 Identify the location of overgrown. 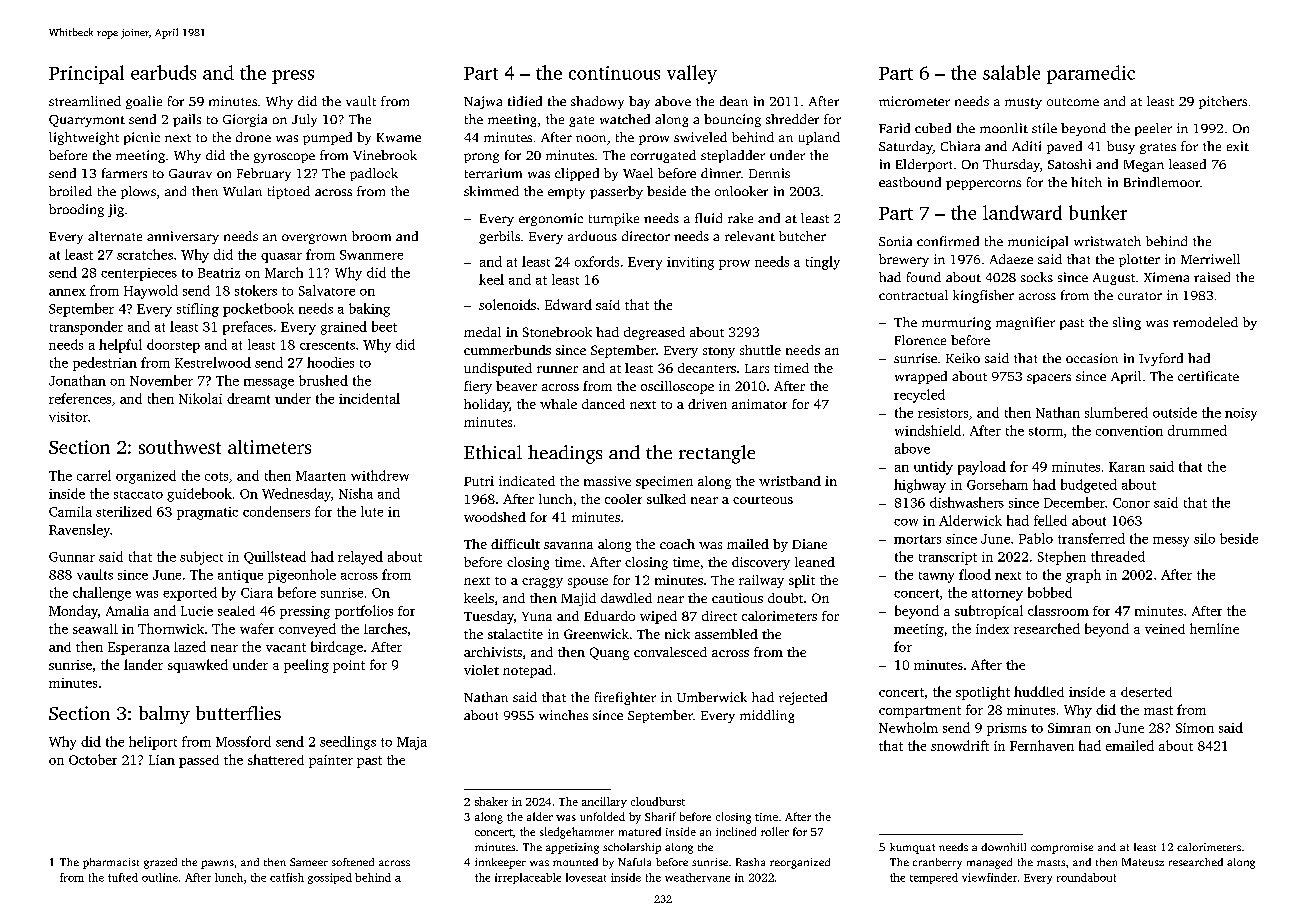
(314, 239).
